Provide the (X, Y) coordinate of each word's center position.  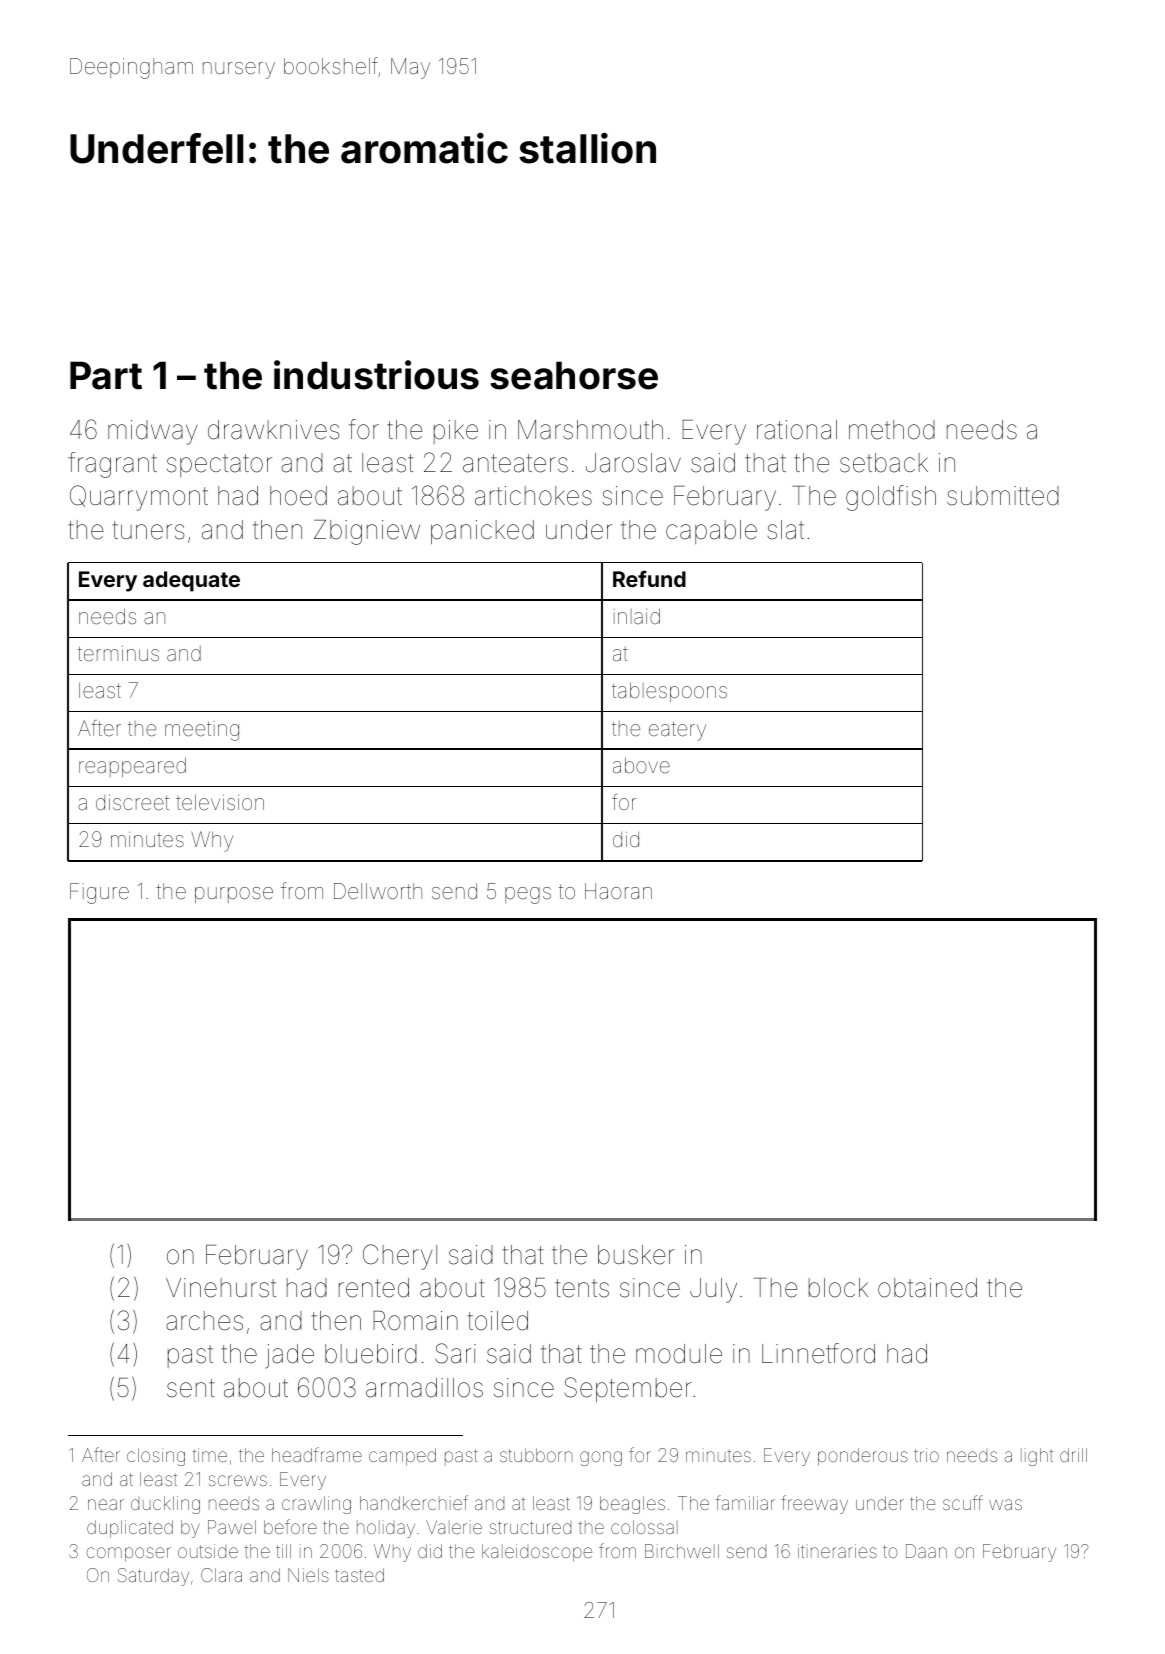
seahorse (574, 375)
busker (636, 1255)
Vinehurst (221, 1288)
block (838, 1288)
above (641, 765)
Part (106, 375)
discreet (132, 802)
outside (208, 1551)
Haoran (618, 891)
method (892, 430)
